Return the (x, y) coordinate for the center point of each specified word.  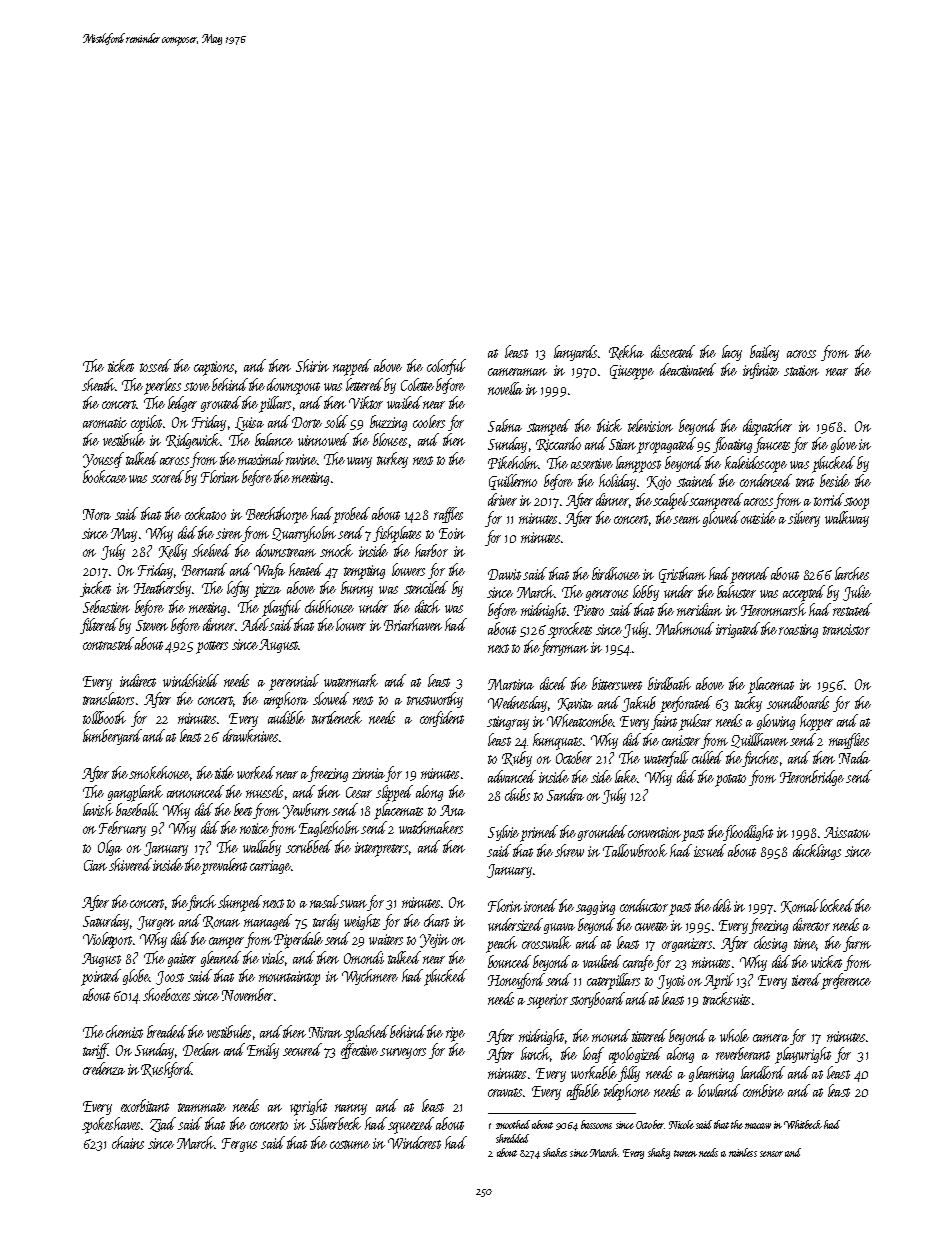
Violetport (107, 940)
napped (352, 367)
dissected (673, 351)
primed (539, 833)
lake (626, 776)
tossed (155, 365)
